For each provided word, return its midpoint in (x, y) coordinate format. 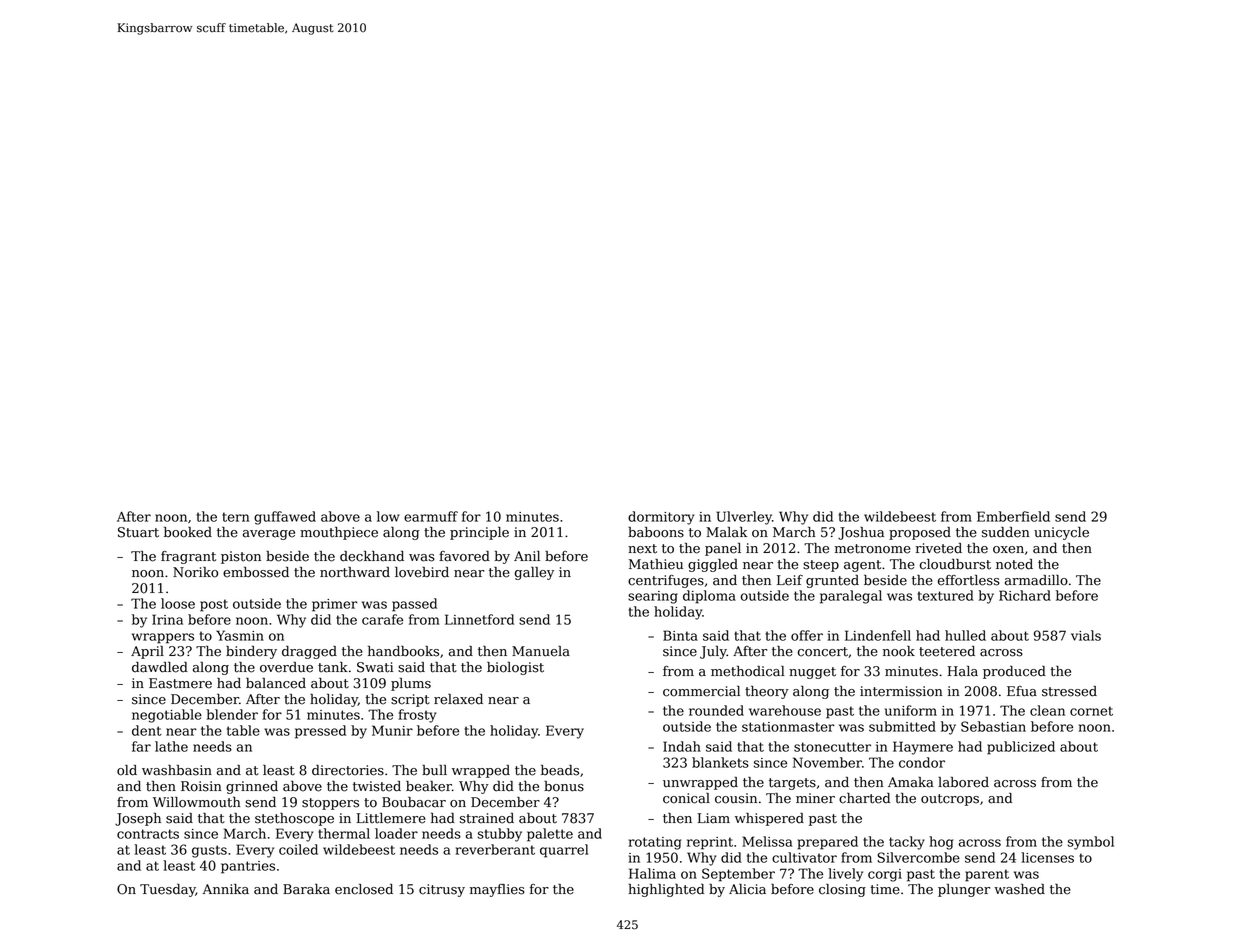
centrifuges (666, 581)
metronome (873, 549)
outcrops (950, 800)
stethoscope (294, 819)
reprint (710, 843)
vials (1086, 635)
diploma (709, 597)
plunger (964, 890)
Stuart (138, 532)
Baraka (306, 889)
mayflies (497, 890)
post (214, 605)
